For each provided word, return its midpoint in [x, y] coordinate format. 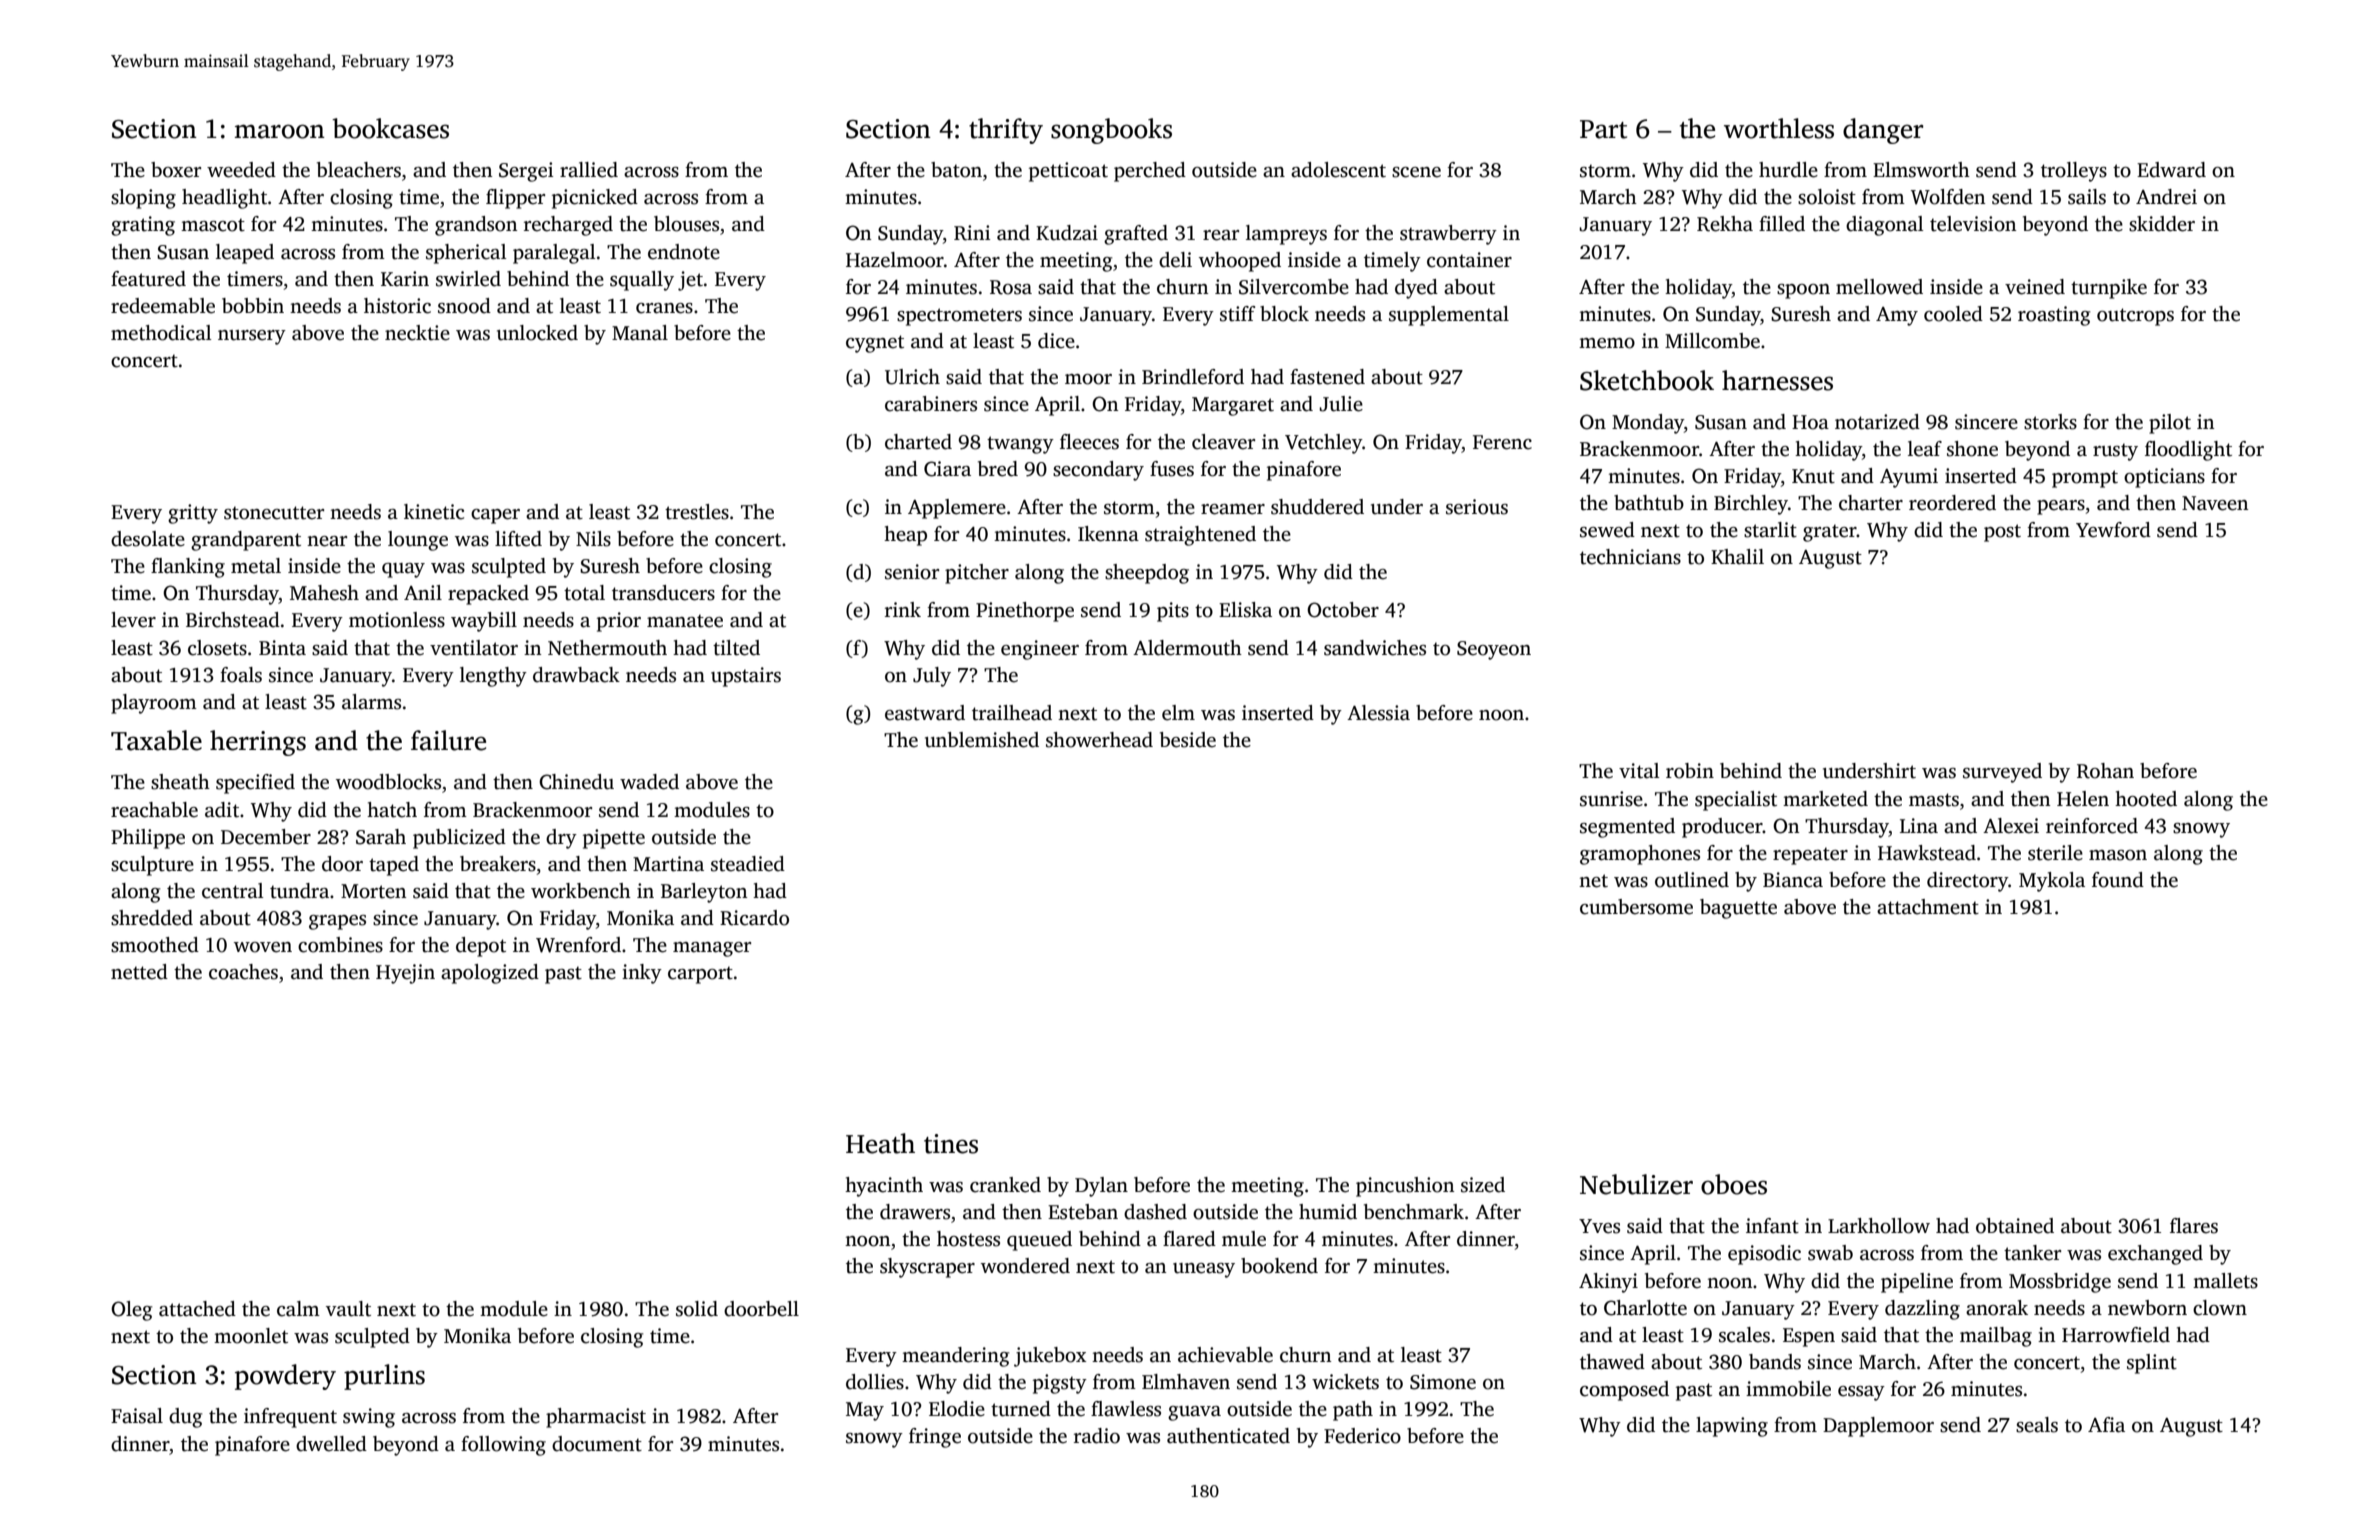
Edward [2171, 170]
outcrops [2135, 317]
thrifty [1006, 131]
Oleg [131, 1311]
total [584, 593]
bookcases [390, 128]
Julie [1341, 404]
